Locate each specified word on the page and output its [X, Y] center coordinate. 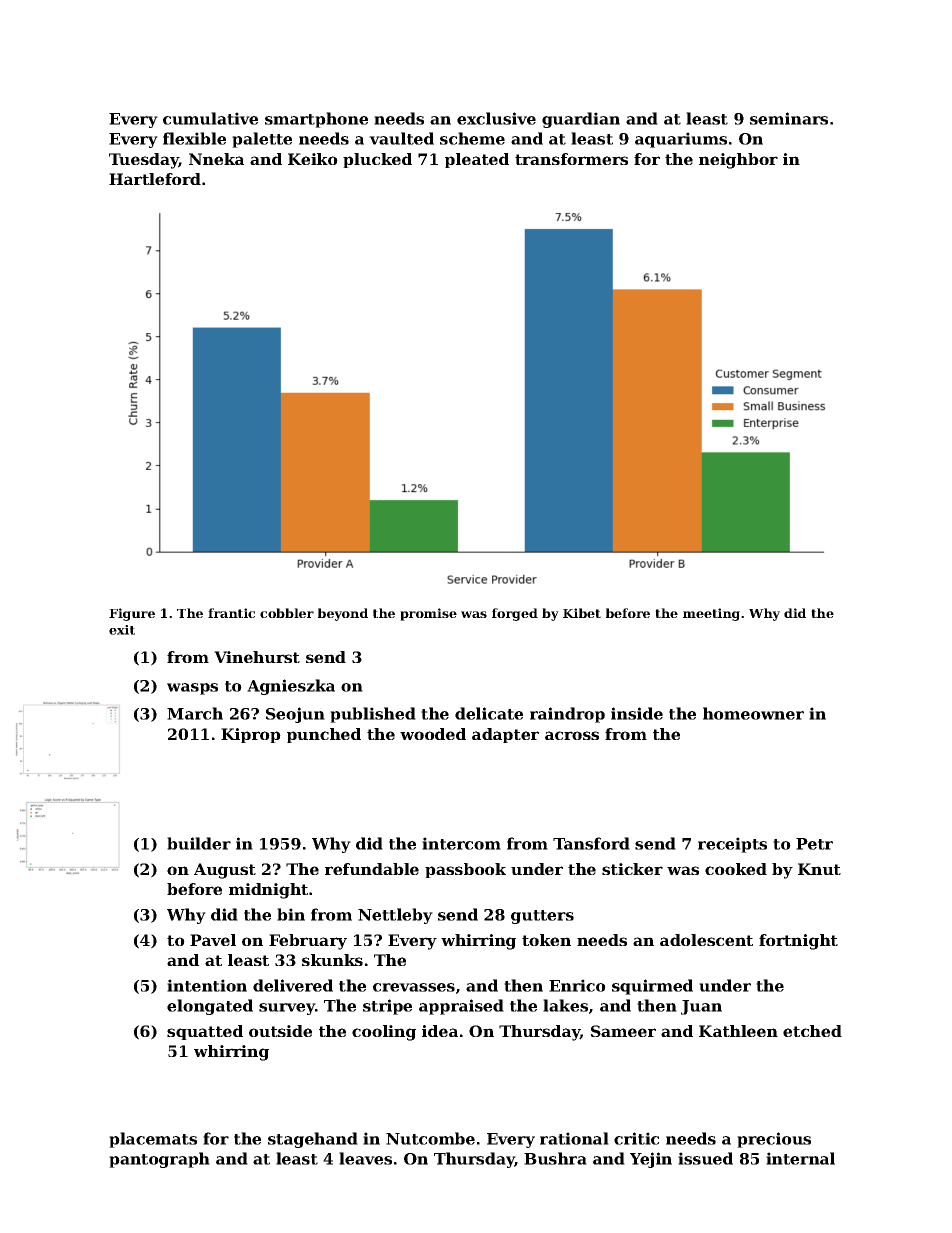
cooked [736, 869]
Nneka [216, 159]
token [546, 940]
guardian [581, 120]
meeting [711, 614]
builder [199, 843]
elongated [210, 1007]
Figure [132, 614]
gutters [542, 917]
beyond [343, 614]
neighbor [738, 161]
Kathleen [738, 1031]
